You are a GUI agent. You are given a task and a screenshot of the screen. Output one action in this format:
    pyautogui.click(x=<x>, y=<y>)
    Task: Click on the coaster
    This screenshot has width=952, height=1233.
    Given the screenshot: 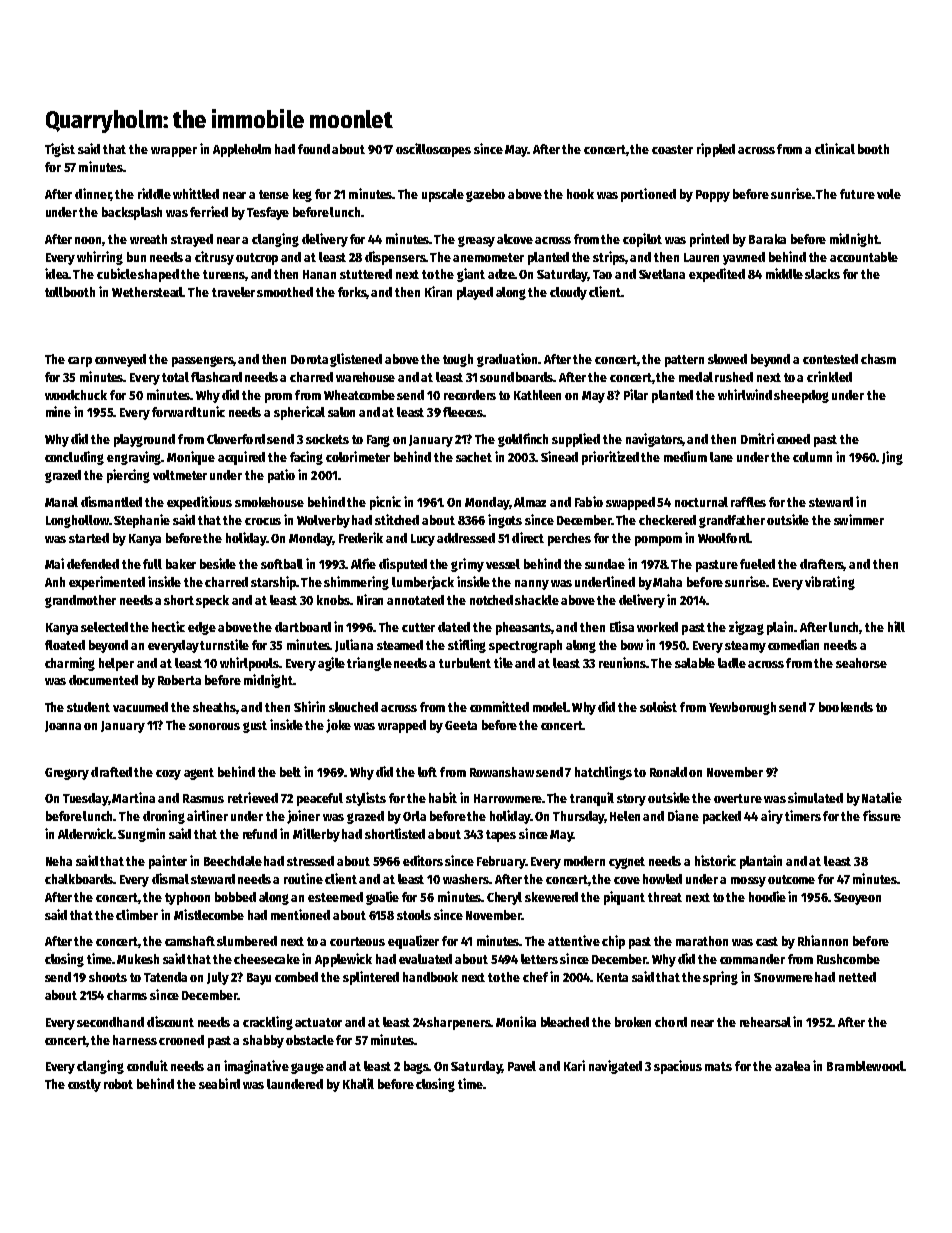 What is the action you would take?
    pyautogui.click(x=672, y=149)
